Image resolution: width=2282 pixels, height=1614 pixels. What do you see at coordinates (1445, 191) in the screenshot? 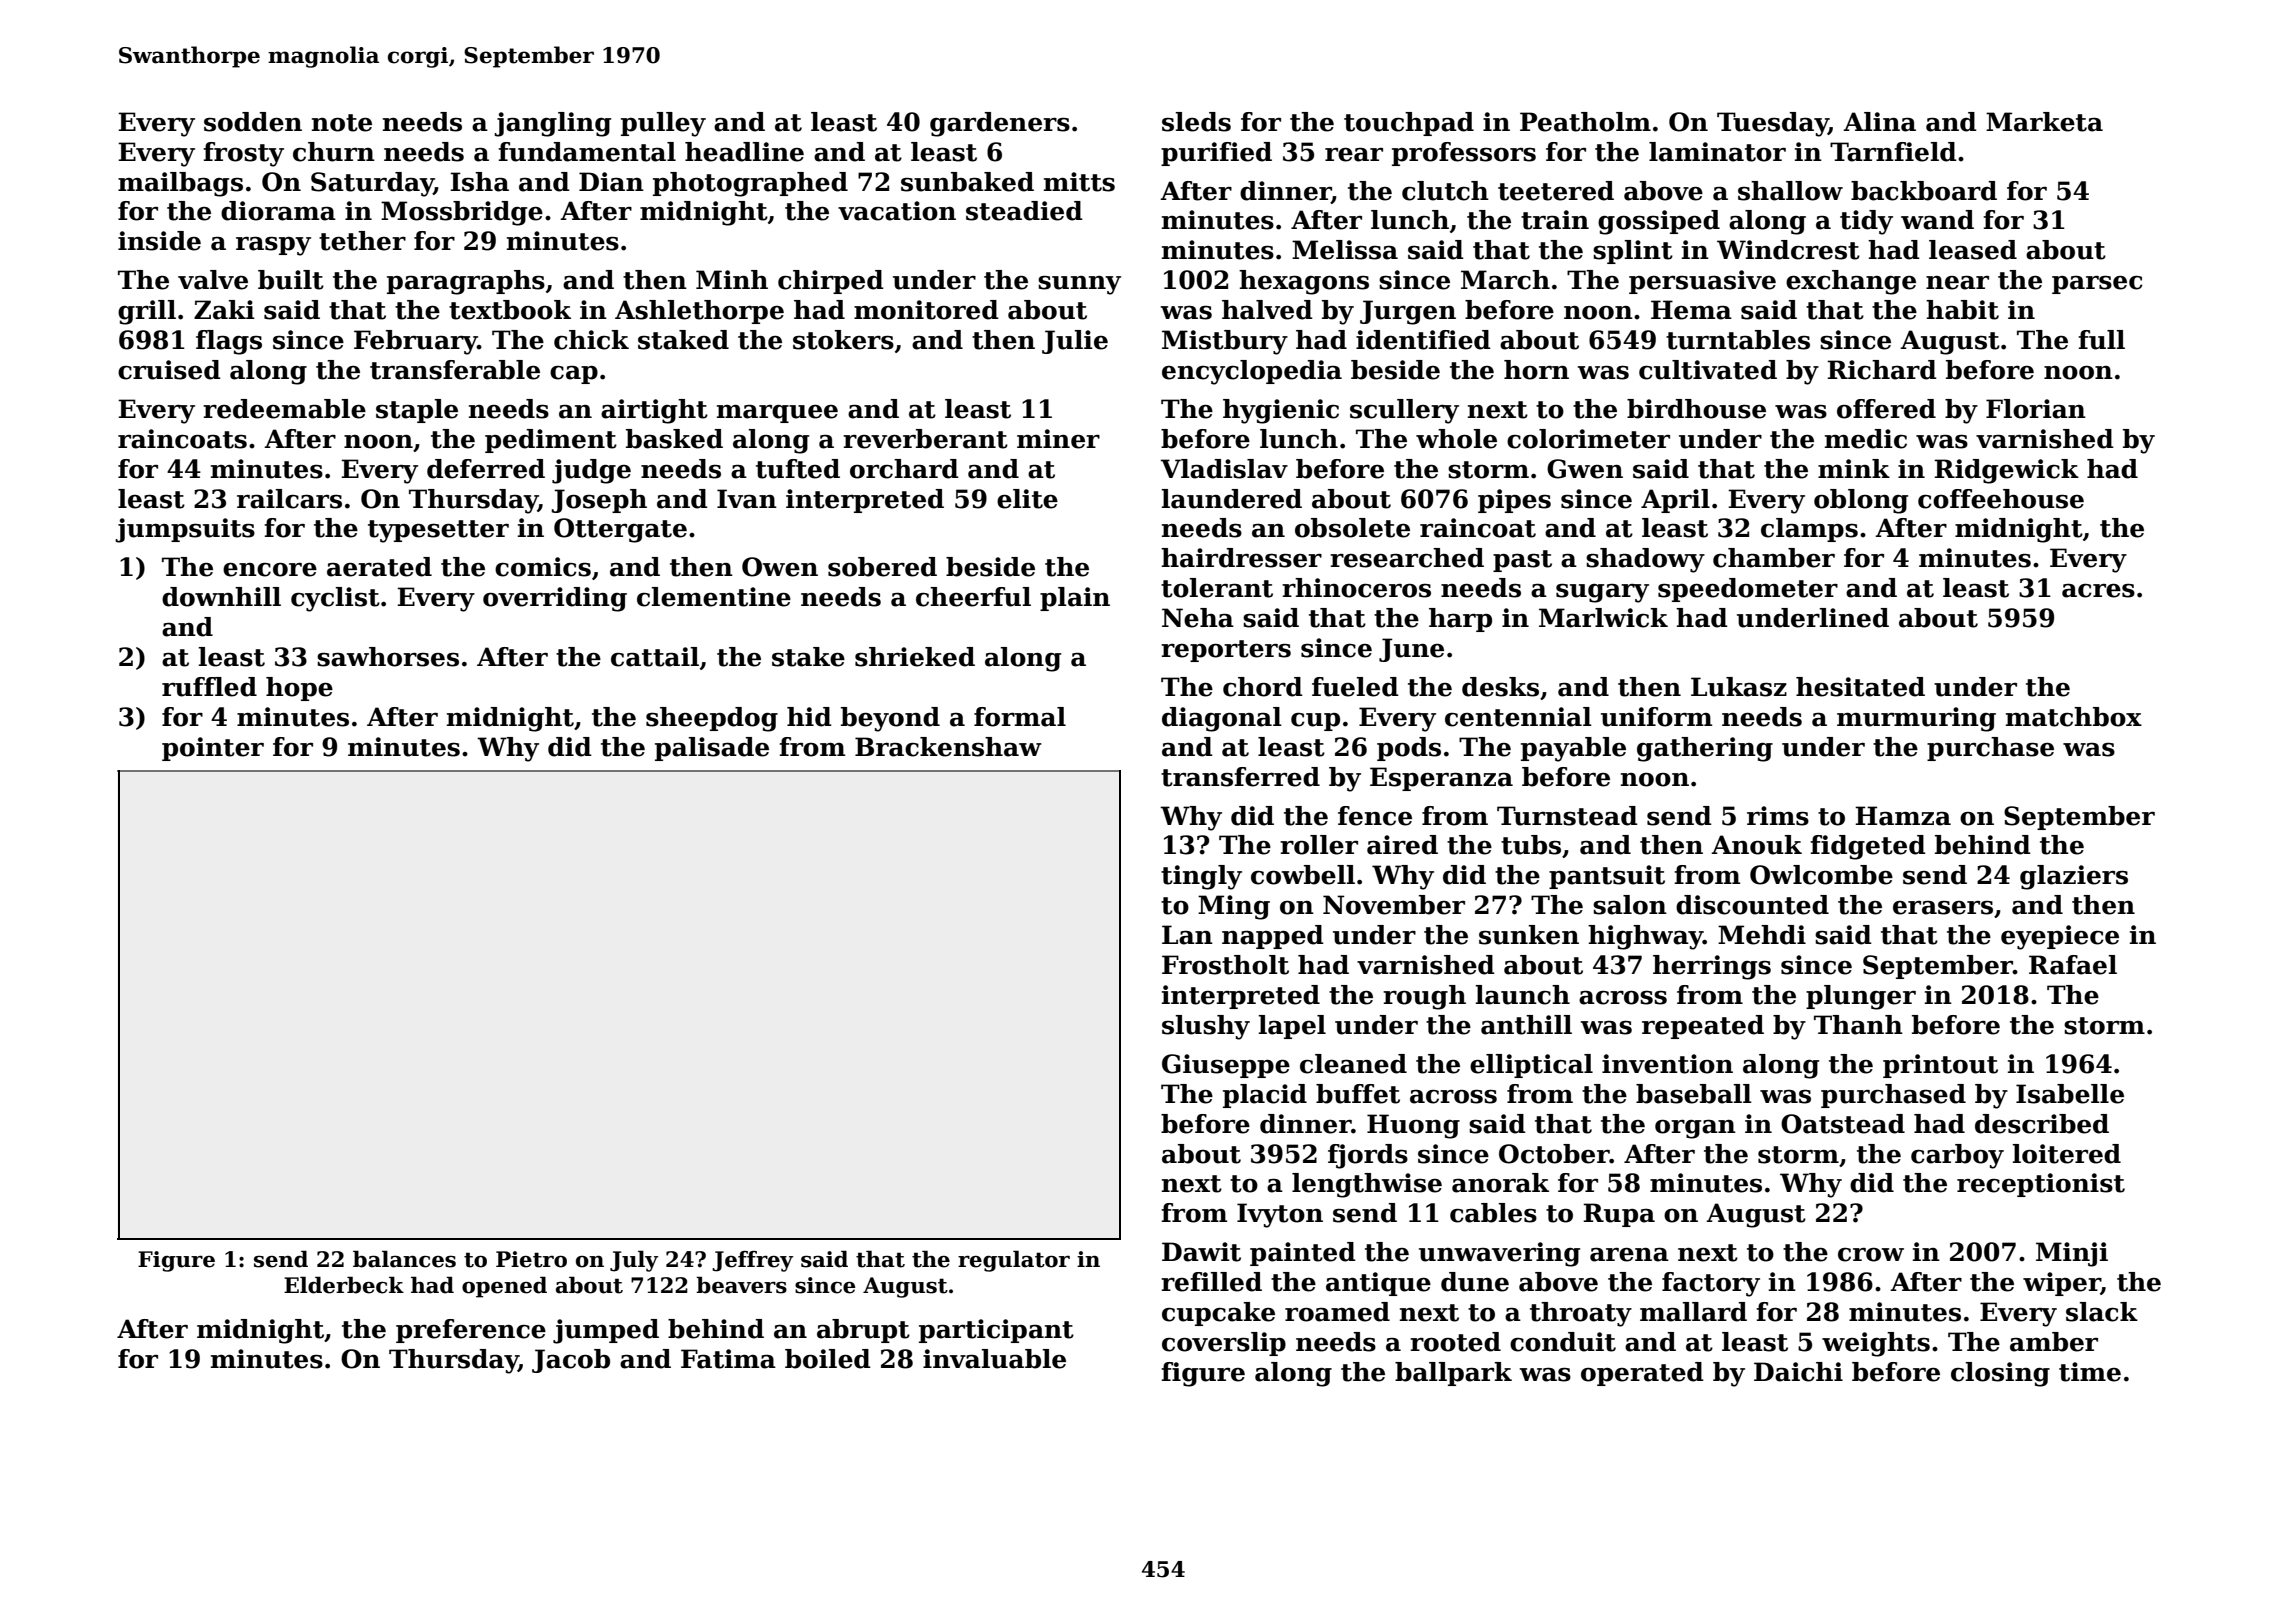
I see `clutch` at bounding box center [1445, 191].
